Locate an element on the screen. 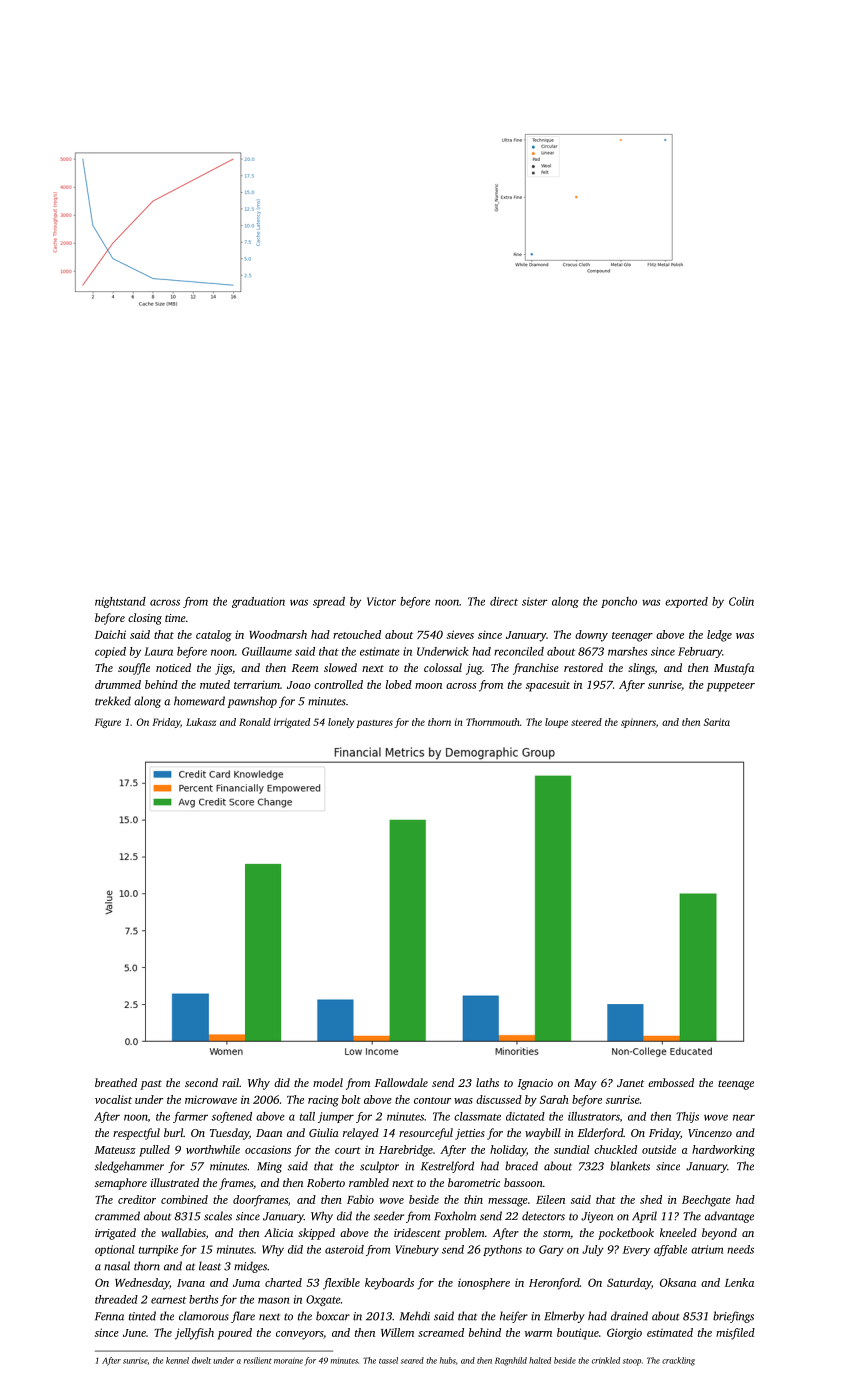  moon is located at coordinates (428, 686).
